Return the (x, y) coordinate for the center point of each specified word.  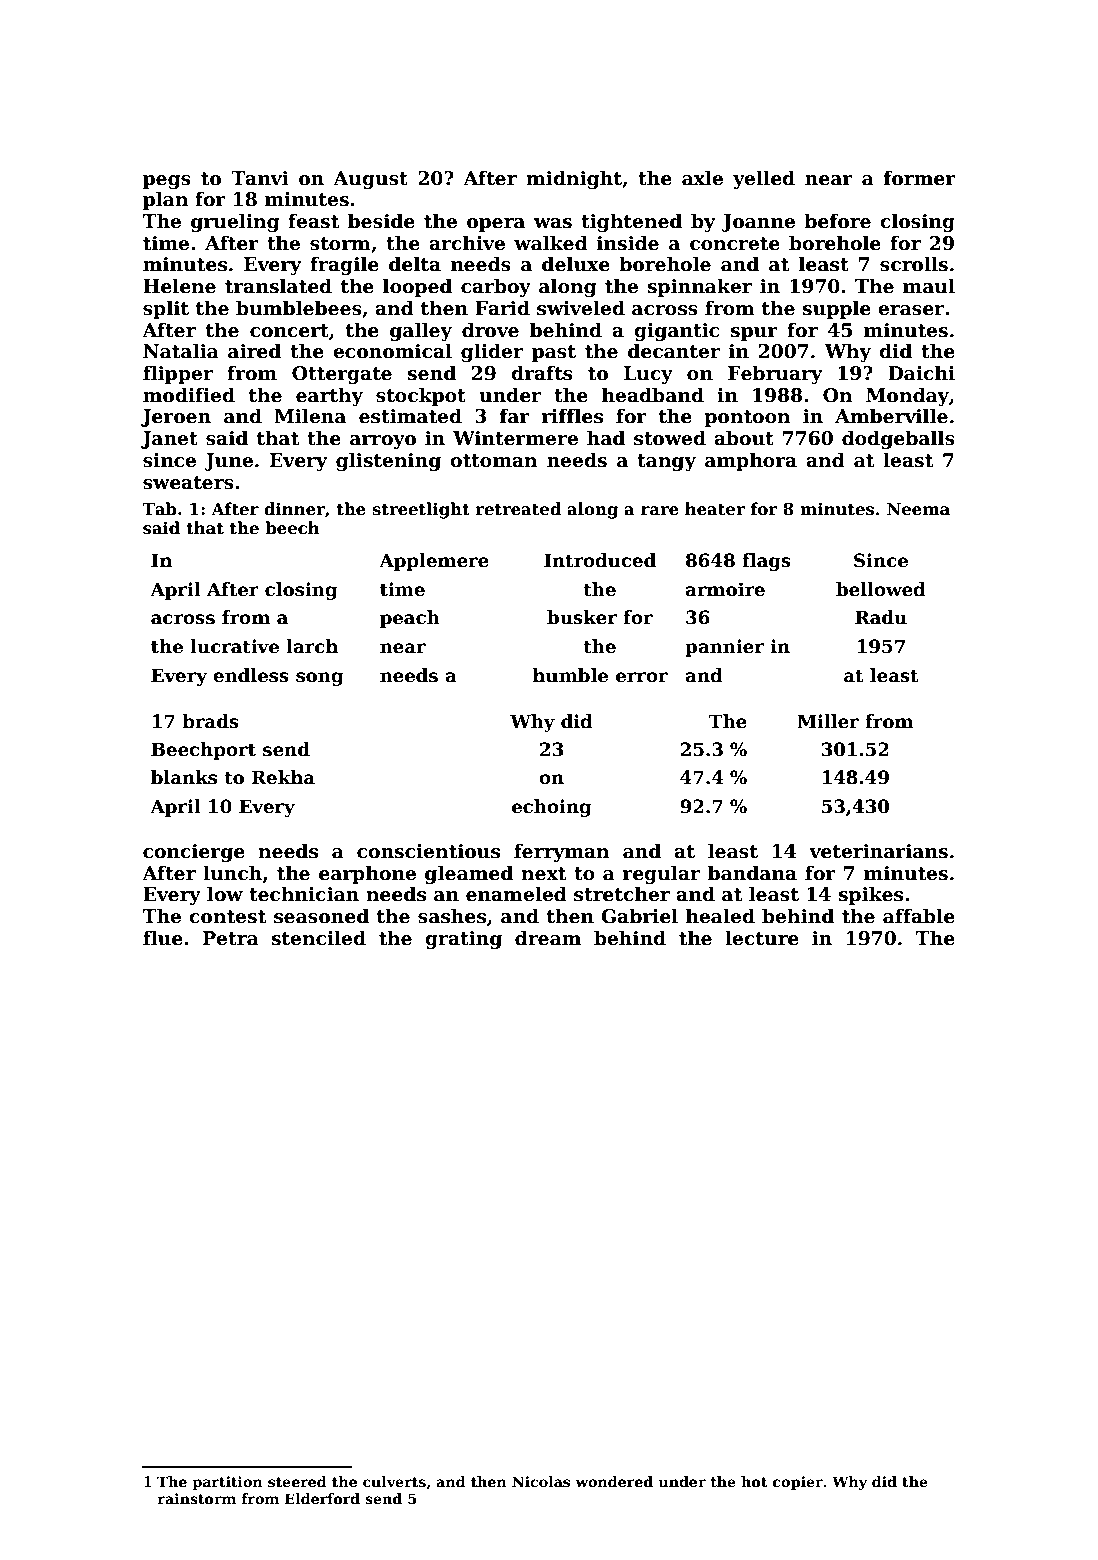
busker (582, 617)
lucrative (234, 646)
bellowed (881, 589)
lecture (762, 938)
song (319, 679)
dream (548, 938)
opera (496, 225)
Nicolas (541, 1481)
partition (227, 1483)
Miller (828, 721)
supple (836, 309)
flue (163, 938)
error (642, 677)
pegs (167, 182)
